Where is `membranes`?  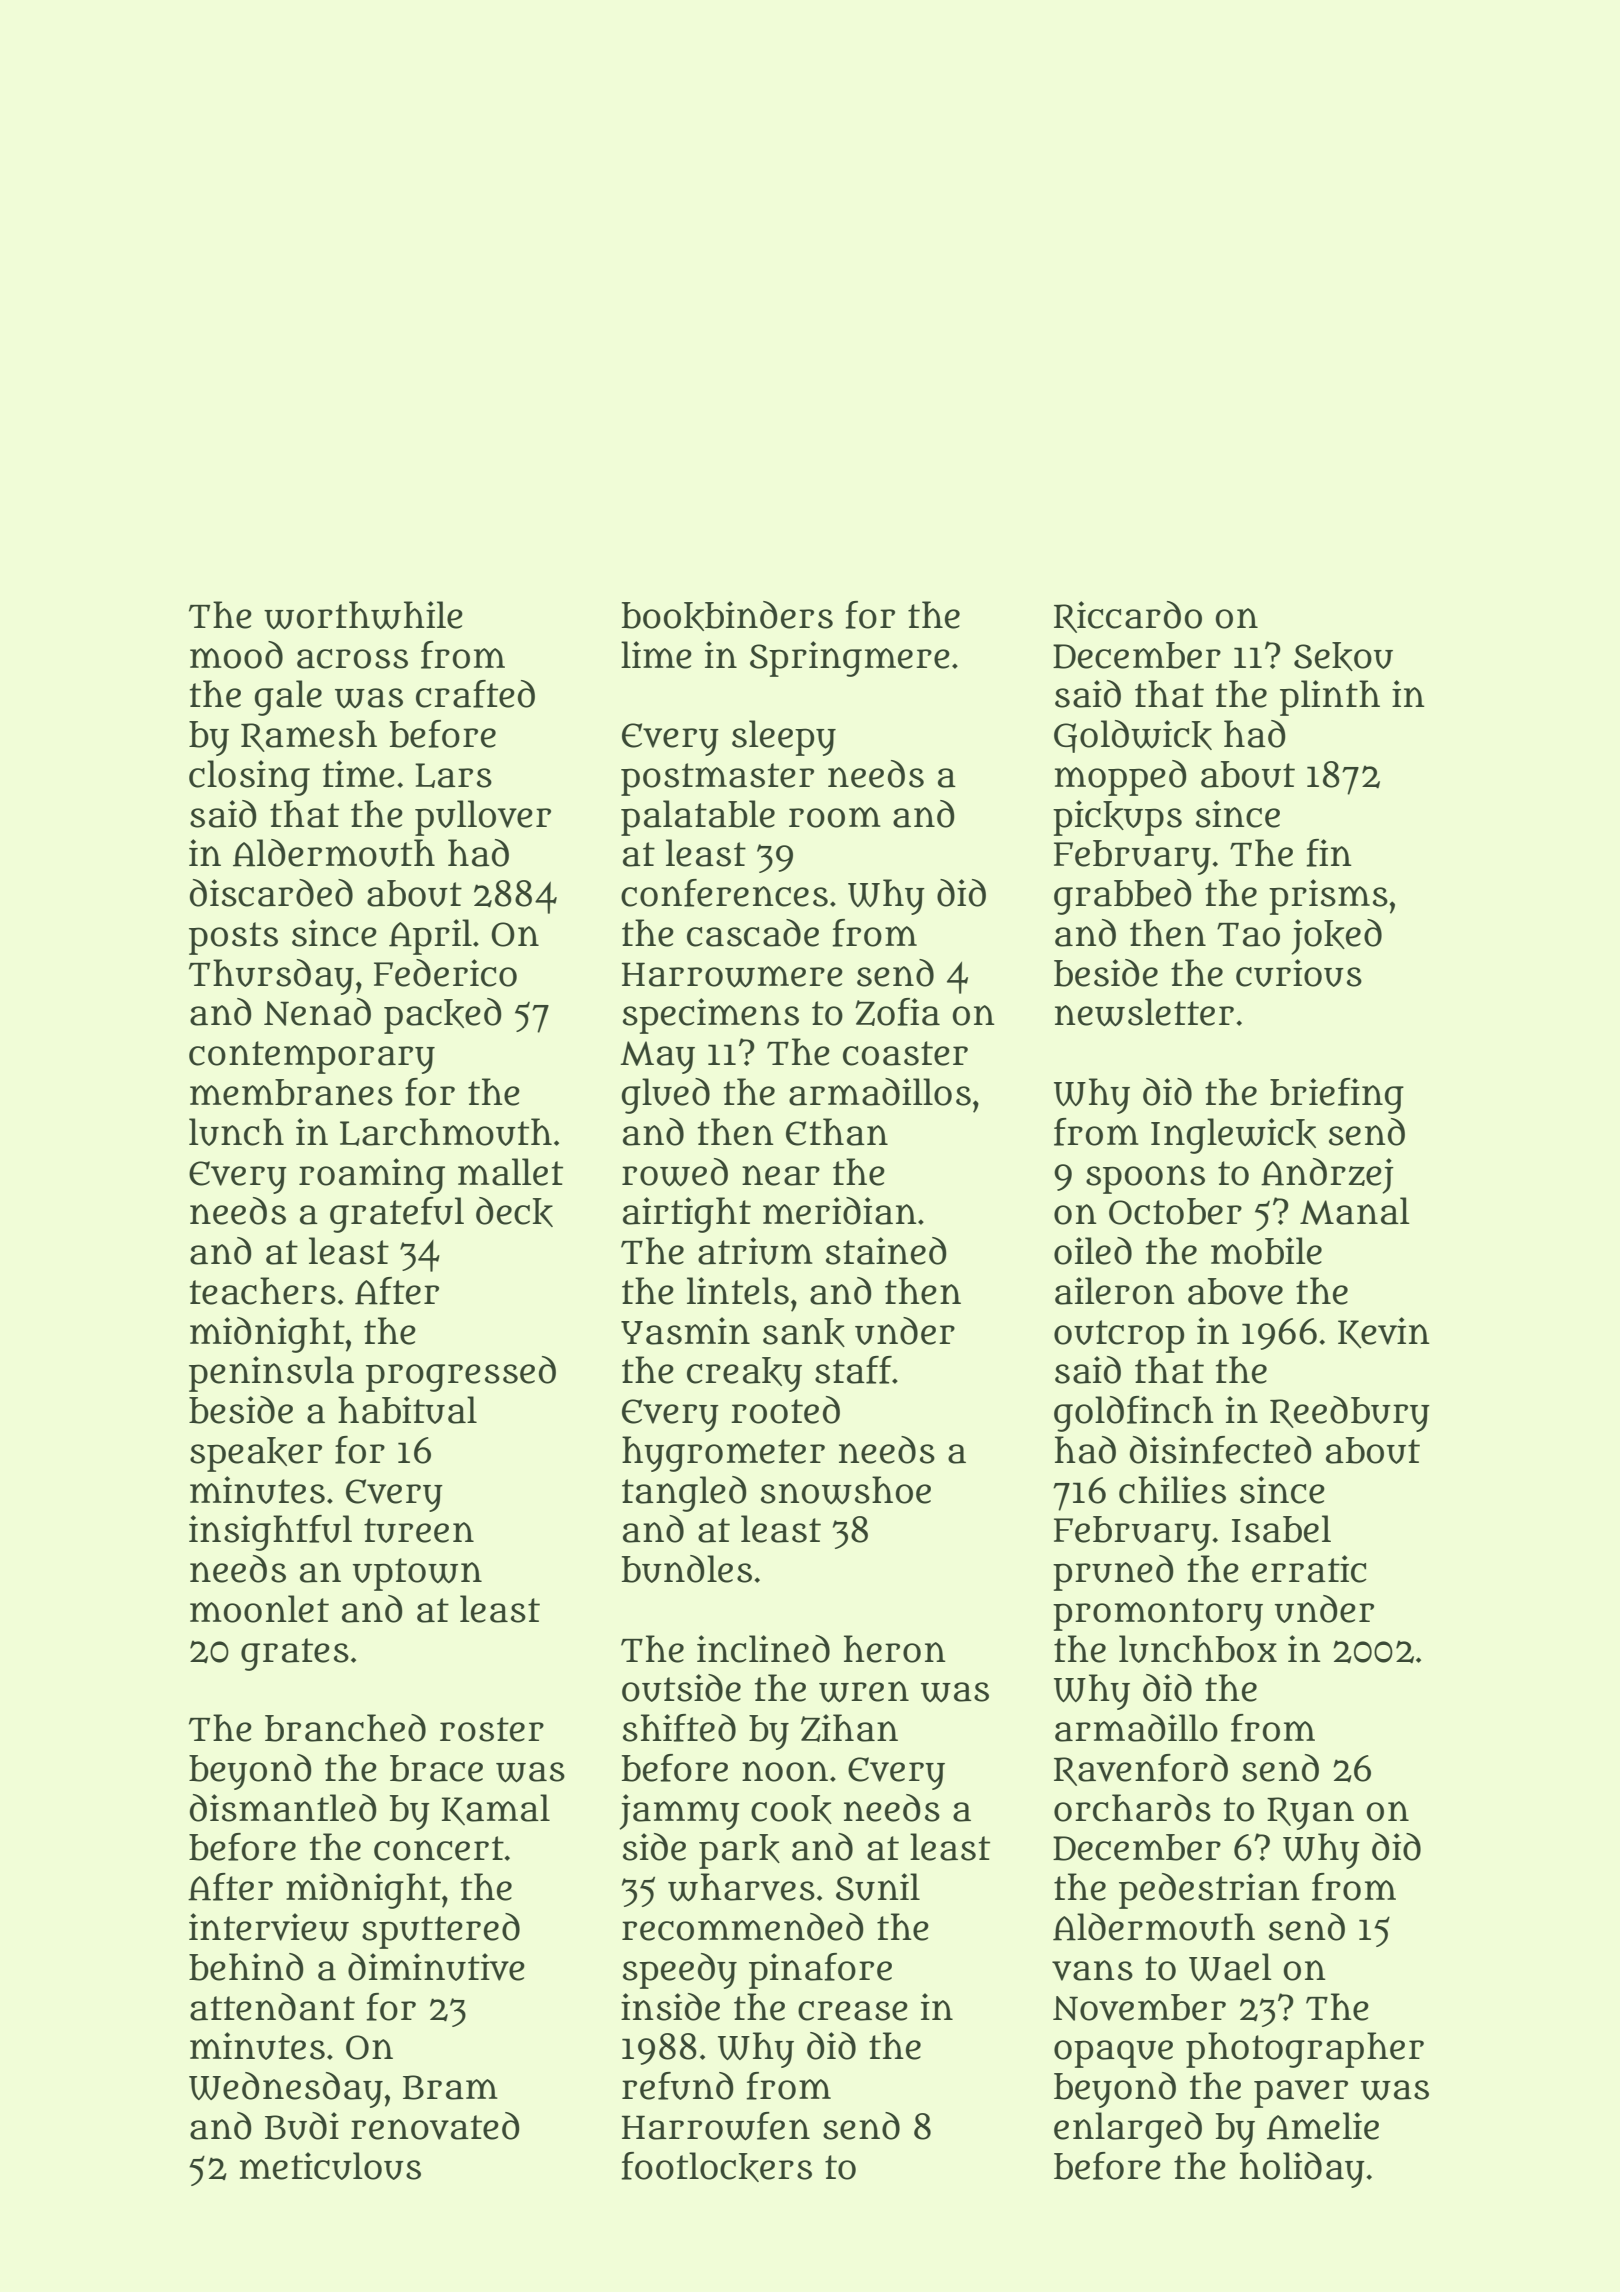
membranes is located at coordinates (291, 1092).
